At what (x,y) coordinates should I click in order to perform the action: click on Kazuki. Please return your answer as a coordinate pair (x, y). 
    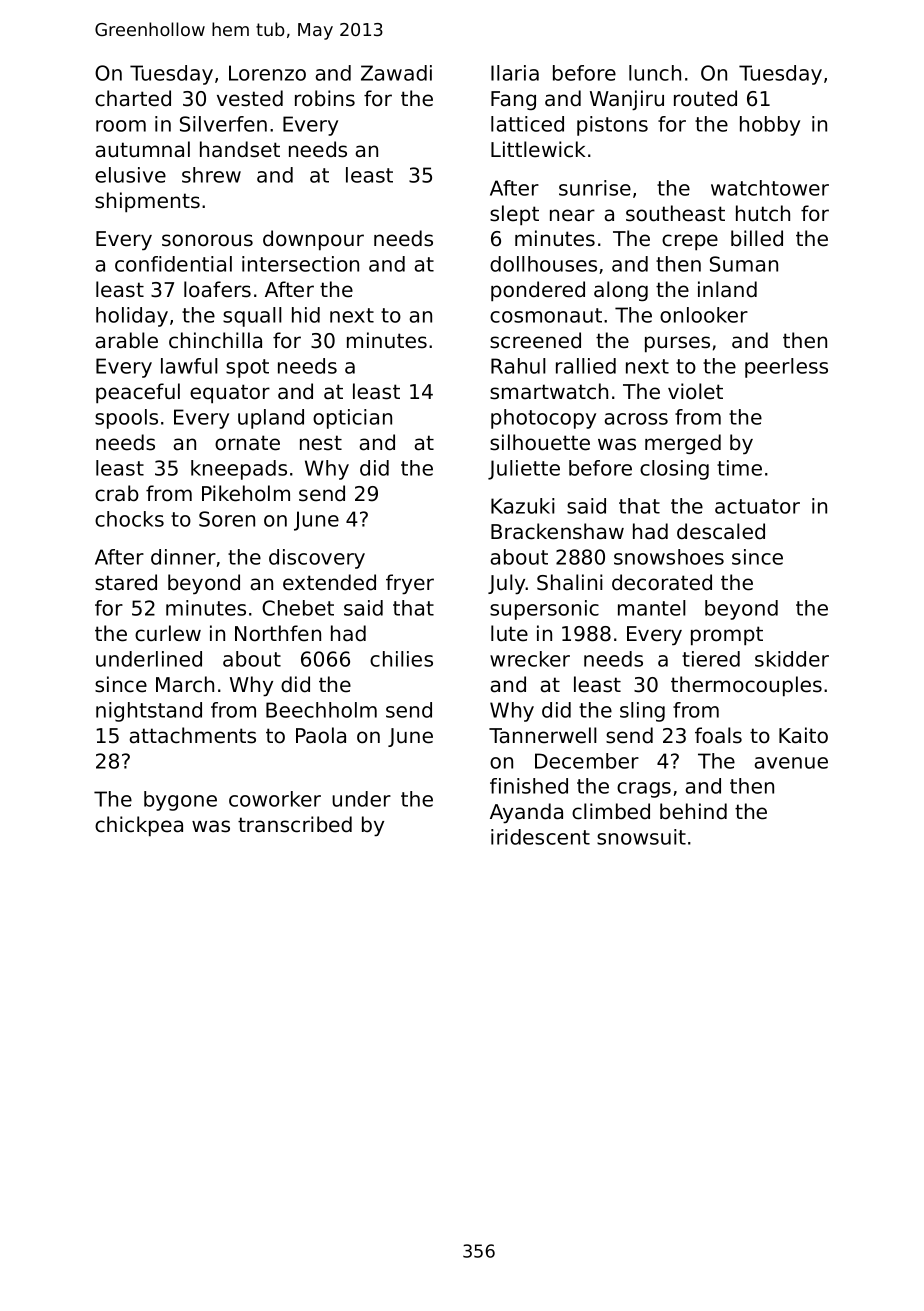
    Looking at the image, I should click on (523, 506).
